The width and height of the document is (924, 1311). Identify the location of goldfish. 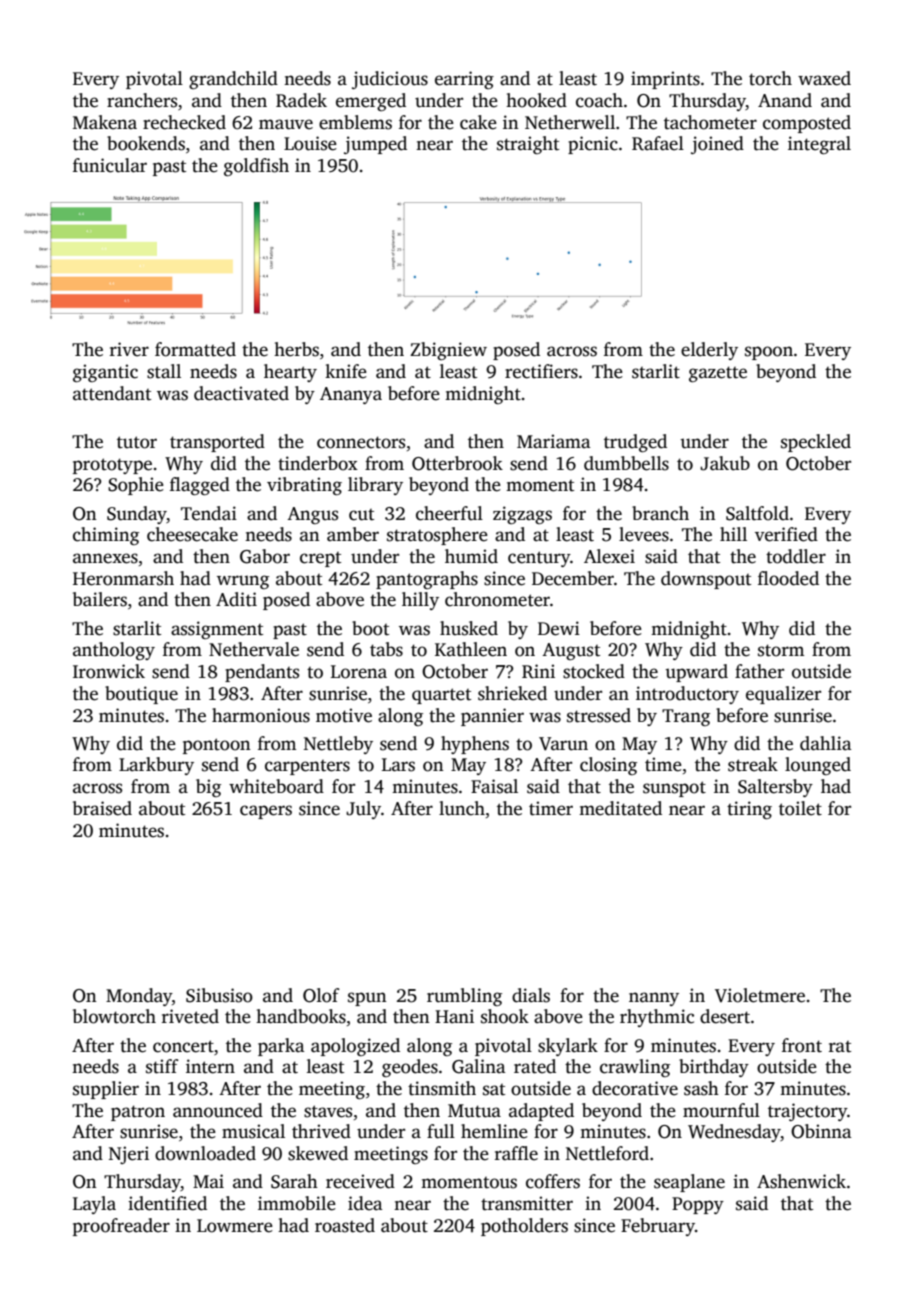
(256, 167).
